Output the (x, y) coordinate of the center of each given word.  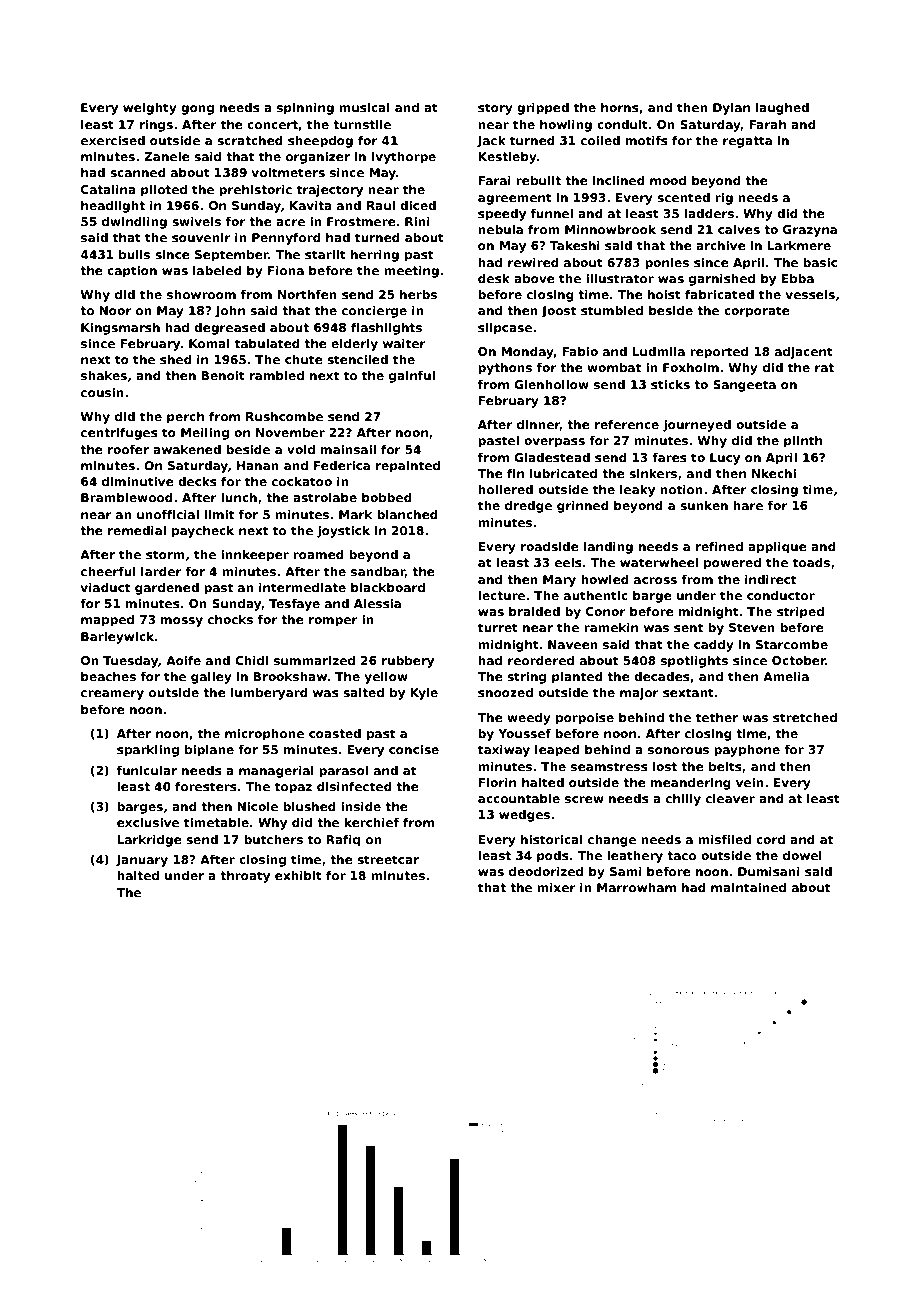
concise (414, 749)
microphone (264, 735)
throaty (245, 877)
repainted (408, 467)
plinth (803, 442)
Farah (767, 124)
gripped (543, 109)
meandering (691, 784)
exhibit (298, 875)
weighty (150, 109)
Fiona (286, 270)
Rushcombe (284, 416)
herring (375, 256)
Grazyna (810, 231)
